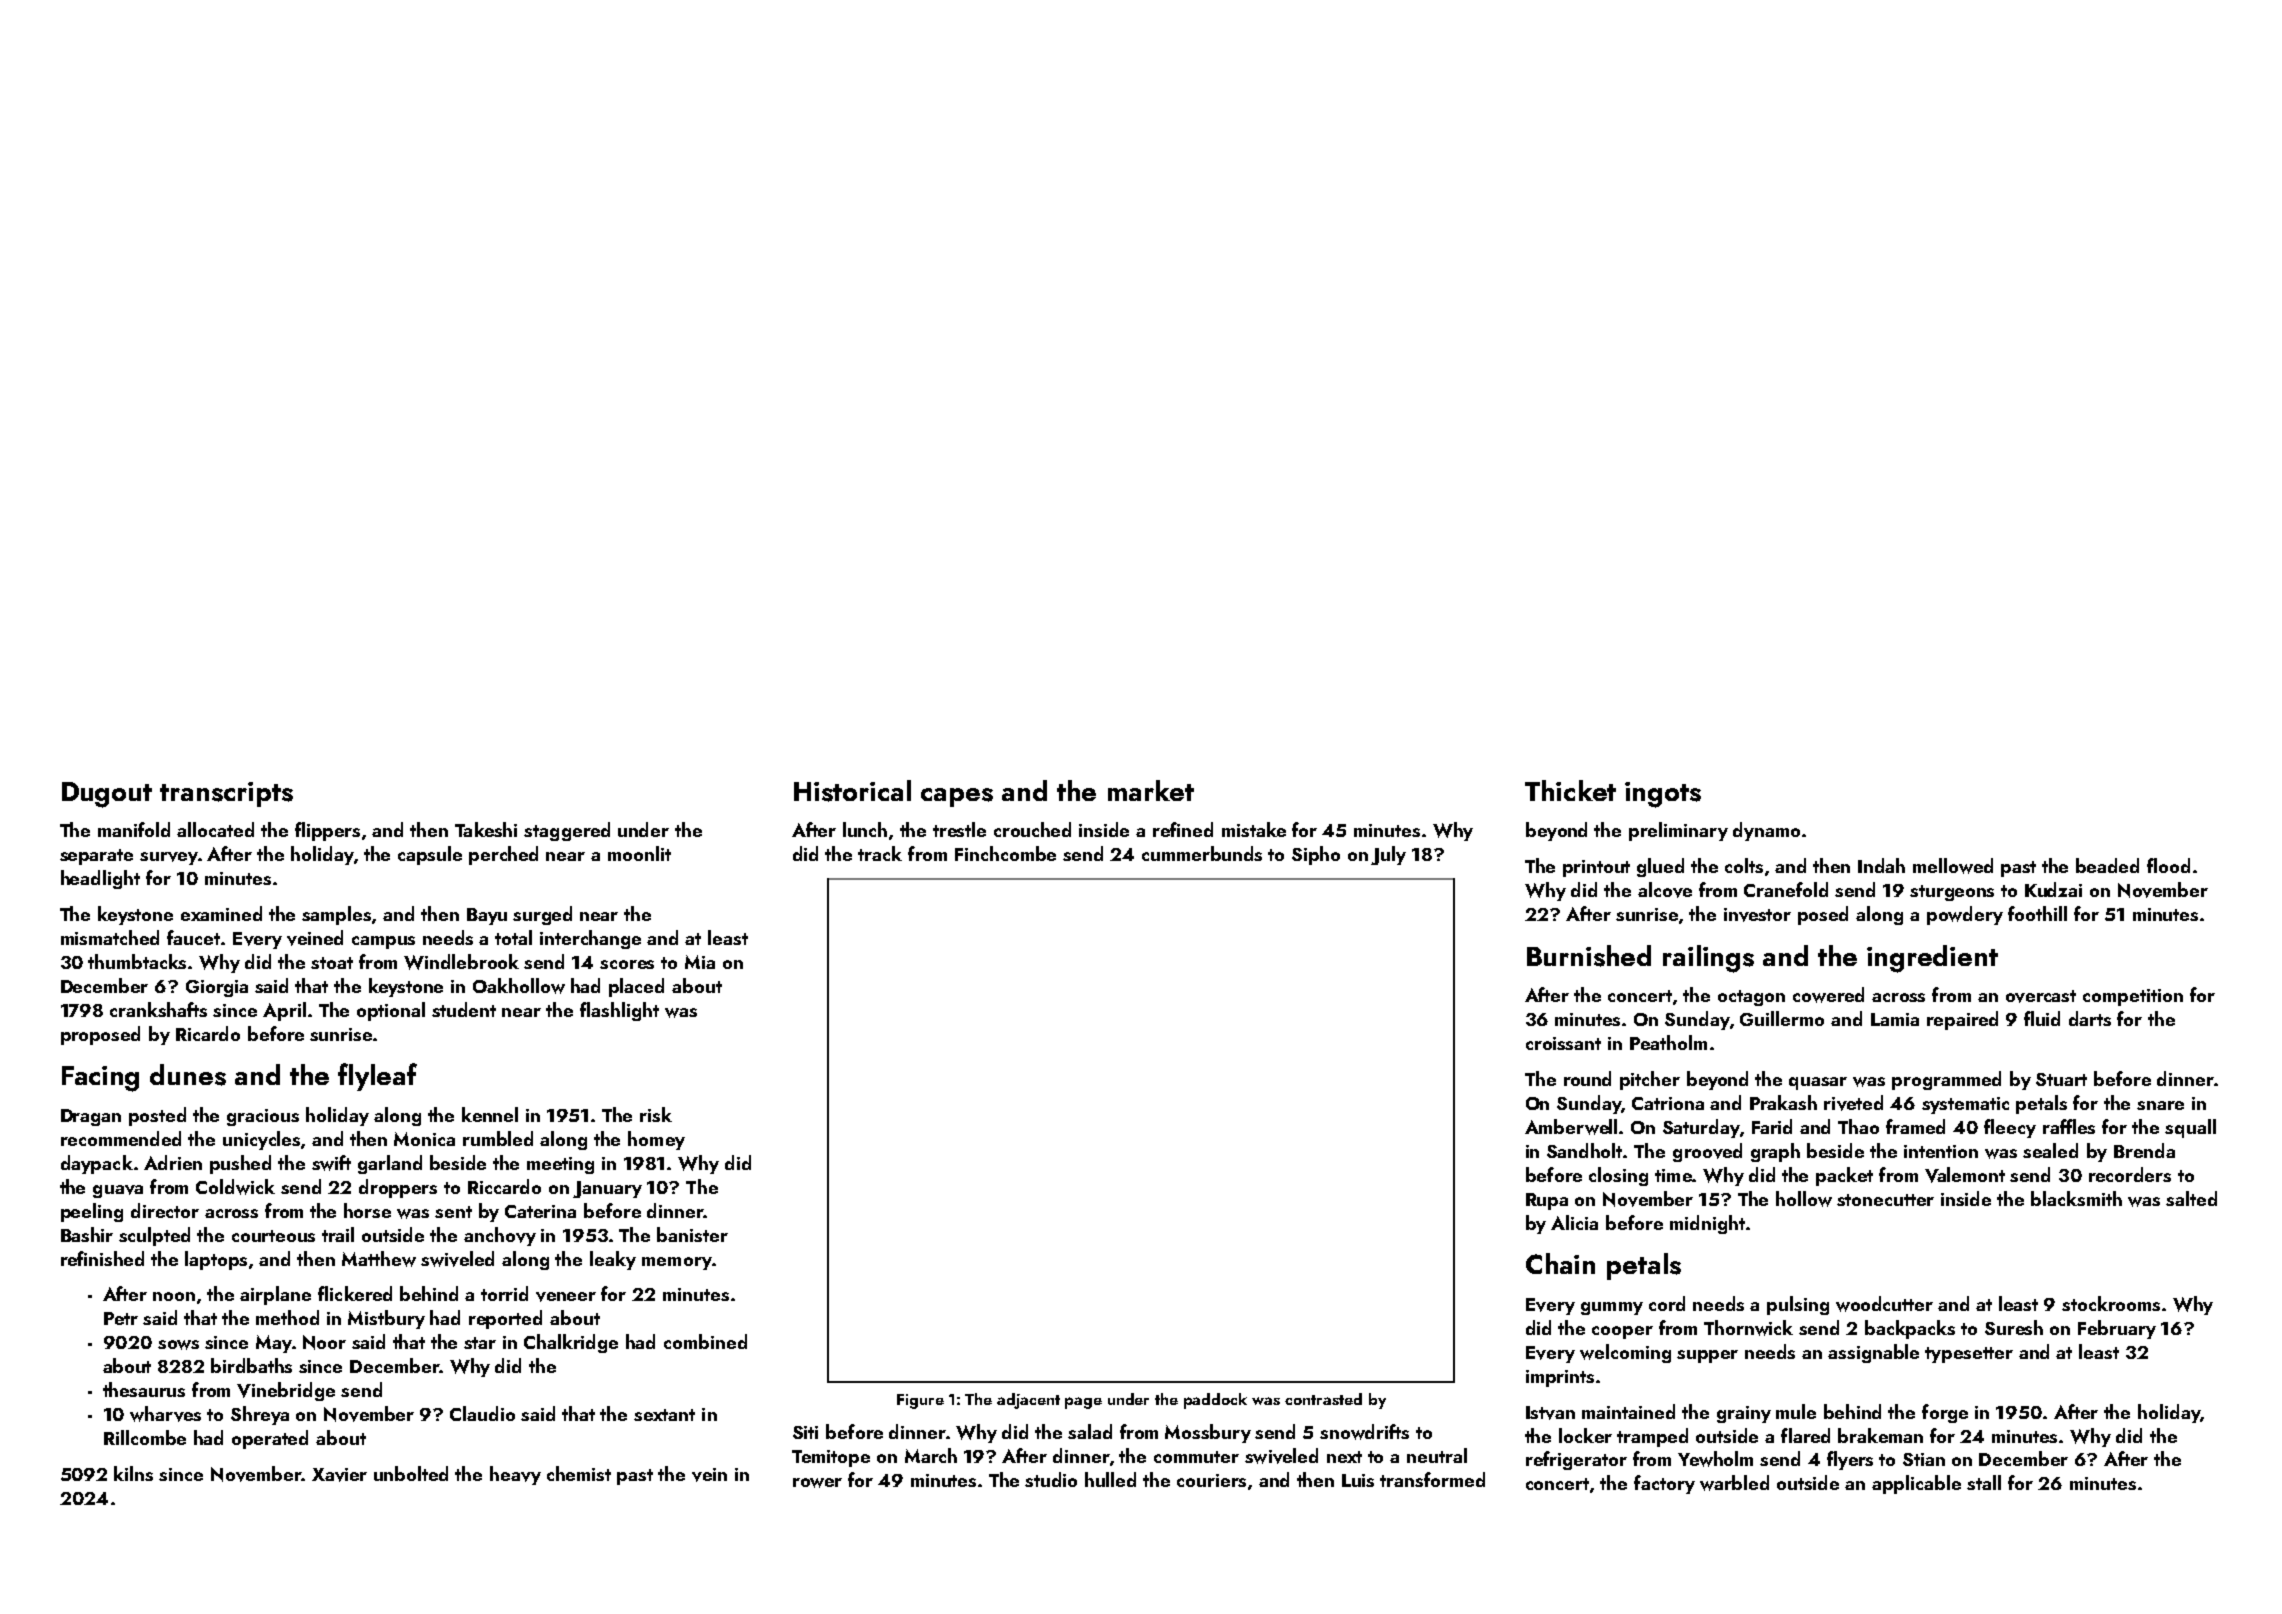  Describe the element at coordinates (1664, 1484) in the screenshot. I see `factory` at that location.
